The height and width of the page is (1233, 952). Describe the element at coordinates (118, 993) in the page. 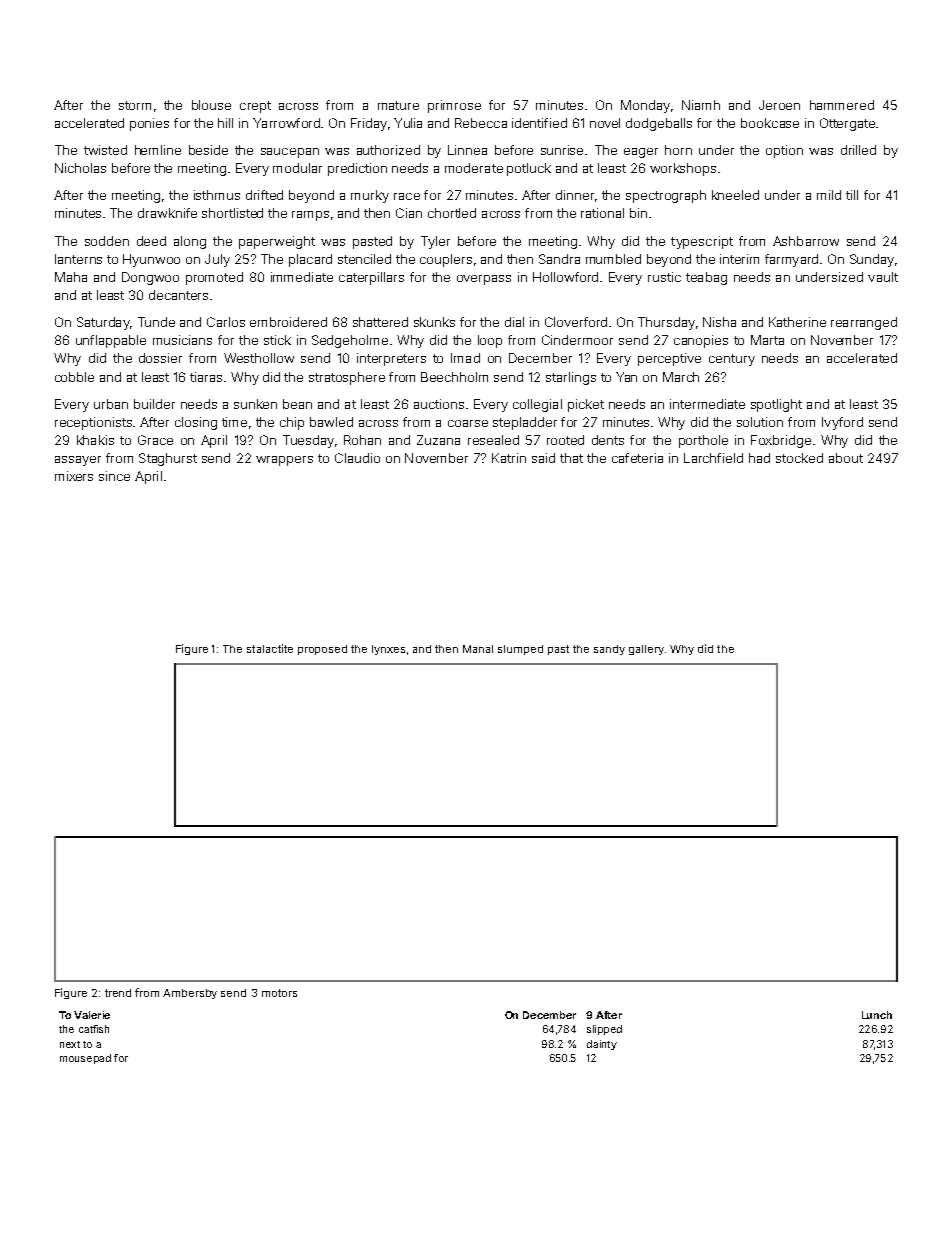

I see `trend` at that location.
